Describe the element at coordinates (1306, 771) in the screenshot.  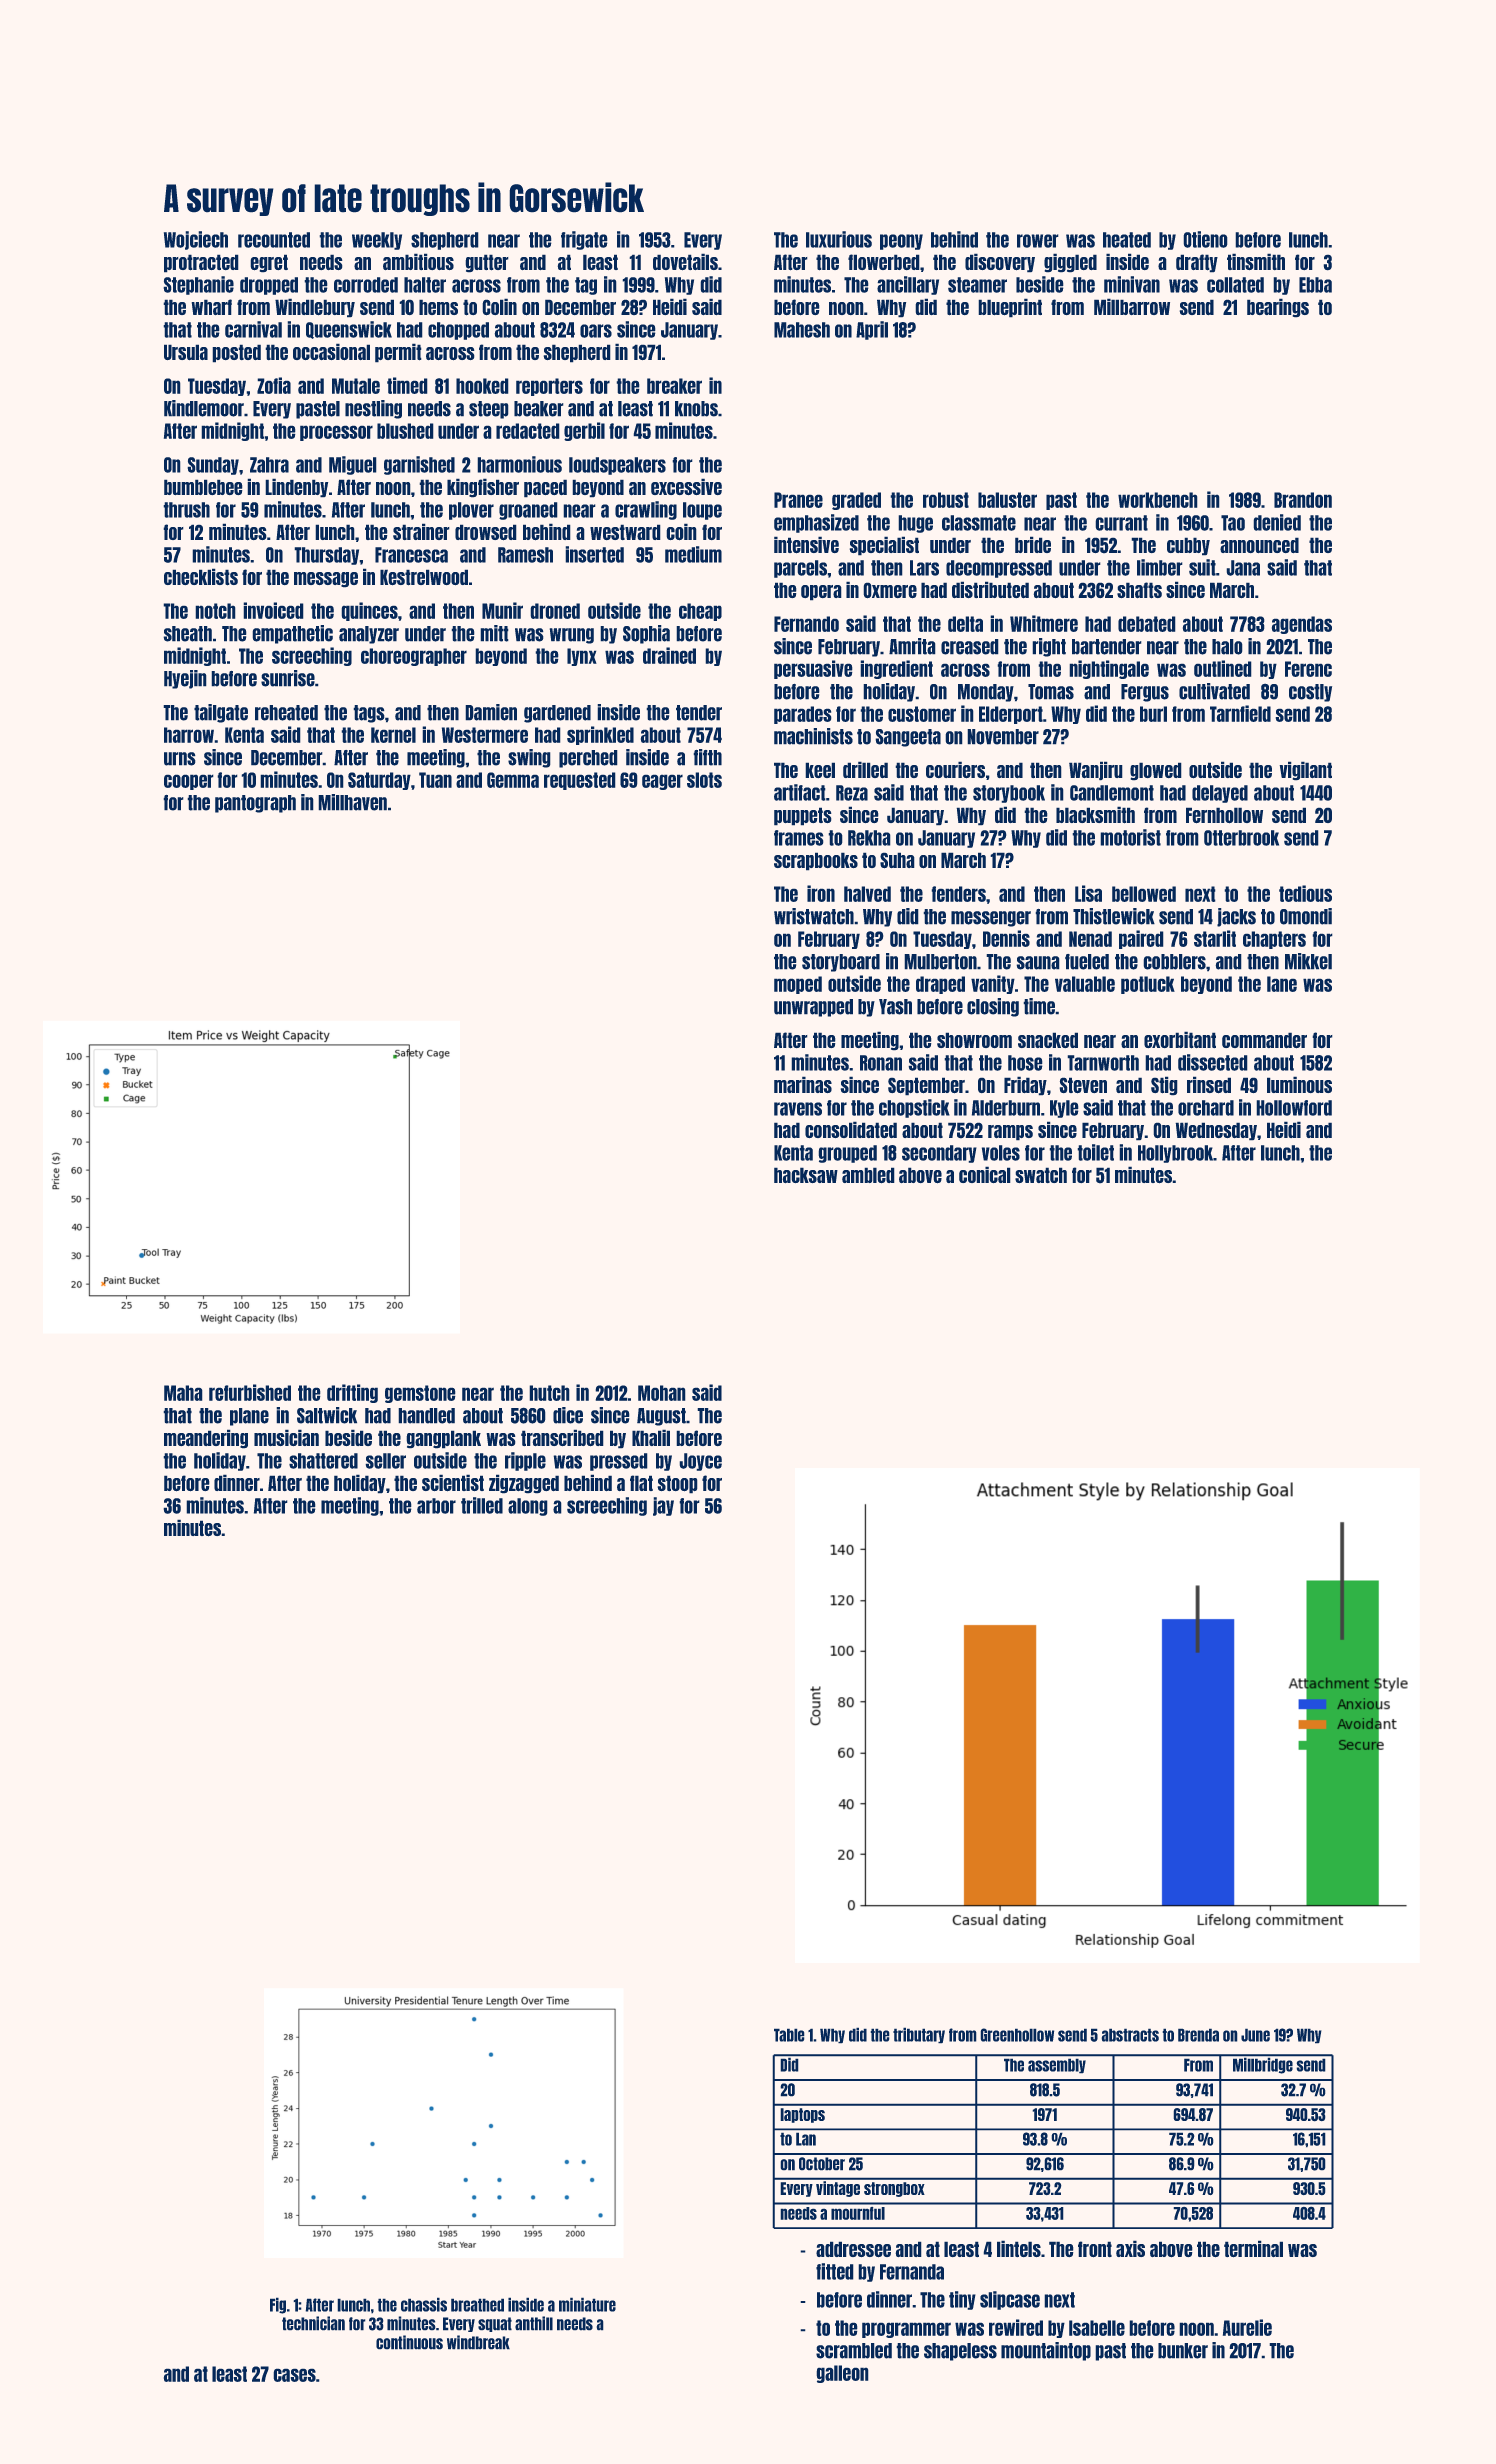
I see `vigilant` at that location.
